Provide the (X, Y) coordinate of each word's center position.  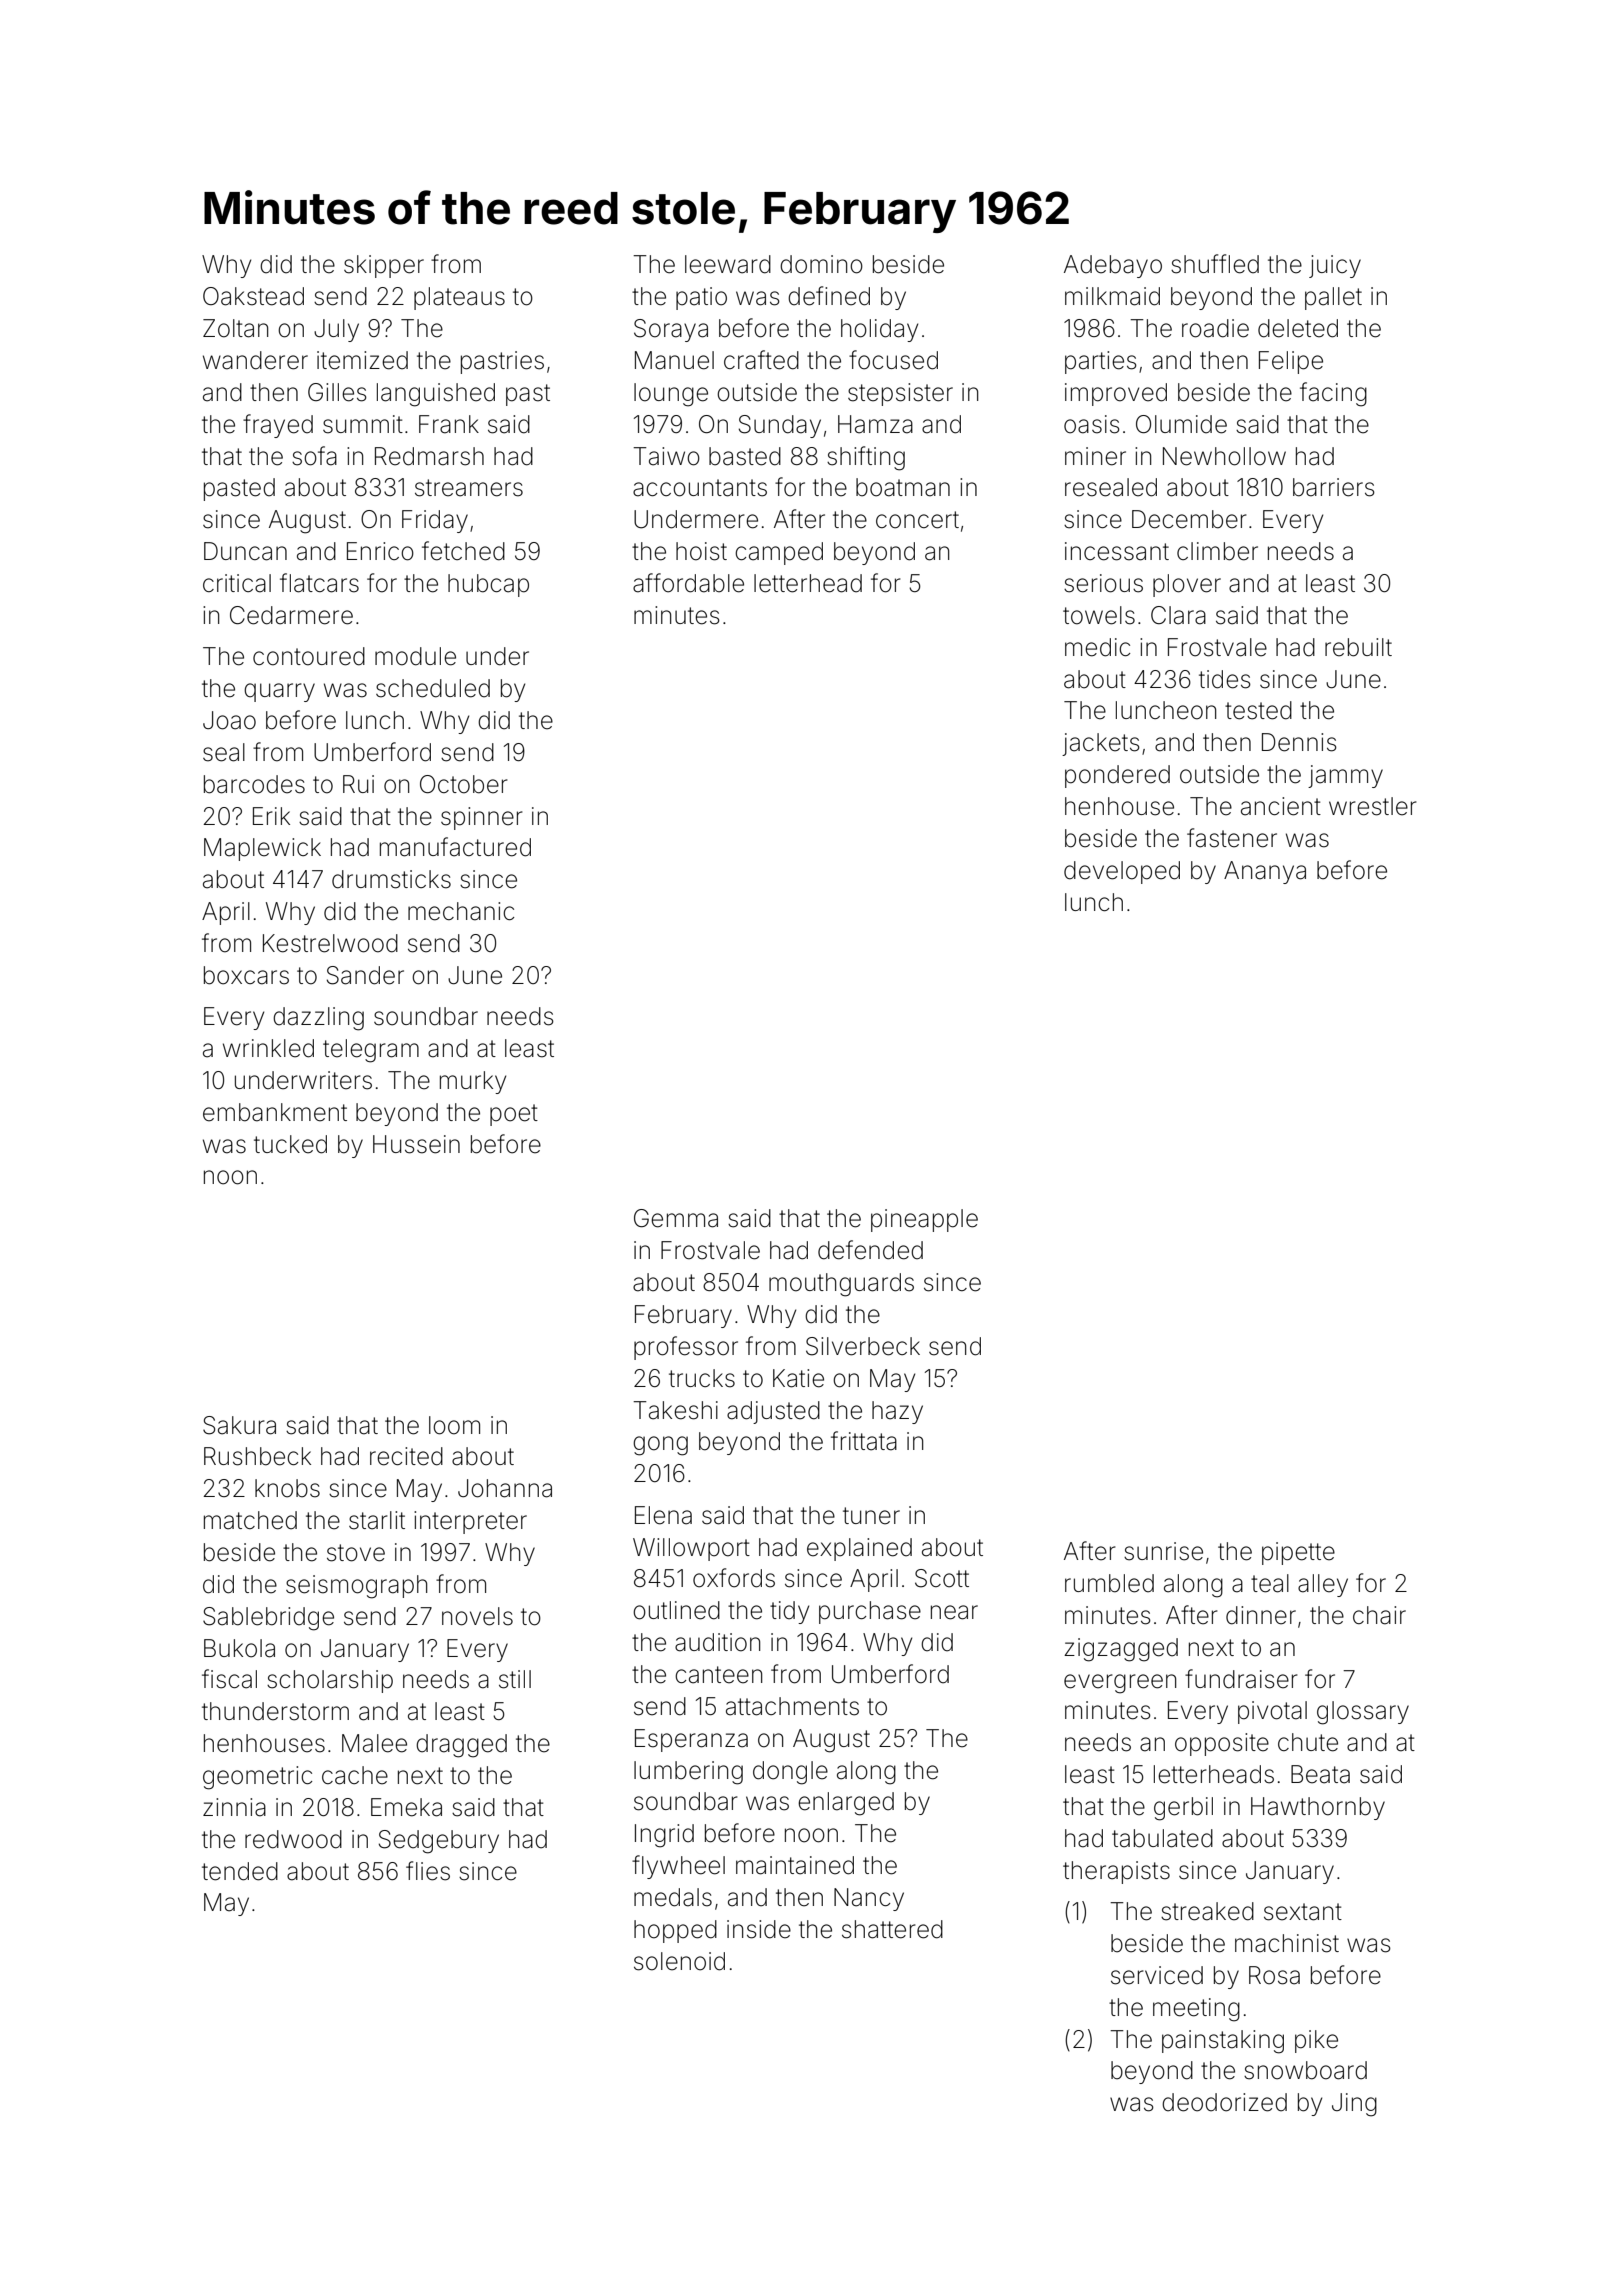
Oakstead (253, 296)
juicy (1335, 266)
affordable (688, 583)
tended (240, 1871)
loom (454, 1425)
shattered (892, 1929)
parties (1101, 362)
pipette (1298, 1553)
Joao (229, 720)
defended (870, 1250)
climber (1217, 551)
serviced (1157, 1975)
